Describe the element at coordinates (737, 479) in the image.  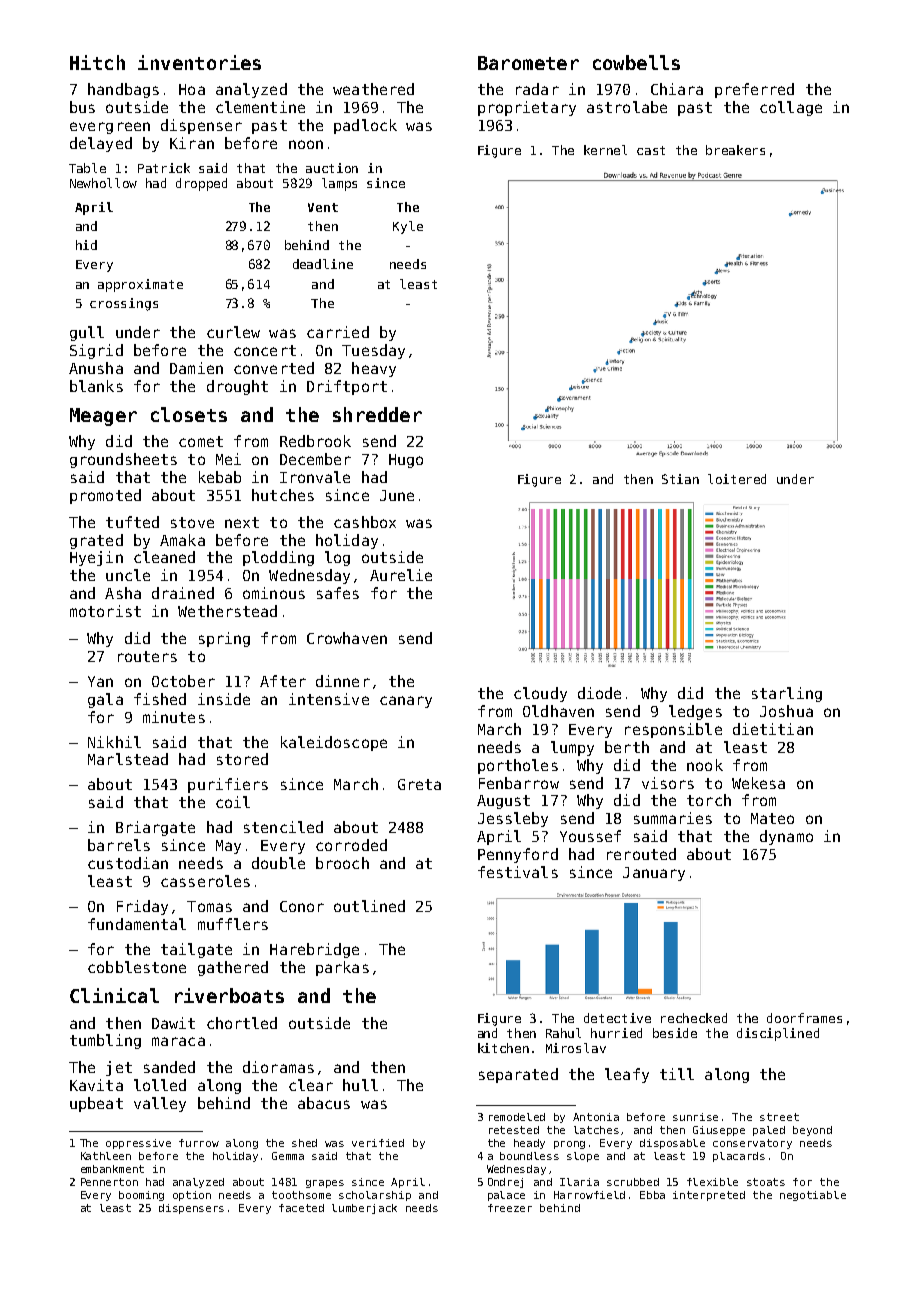
I see `loitered` at that location.
